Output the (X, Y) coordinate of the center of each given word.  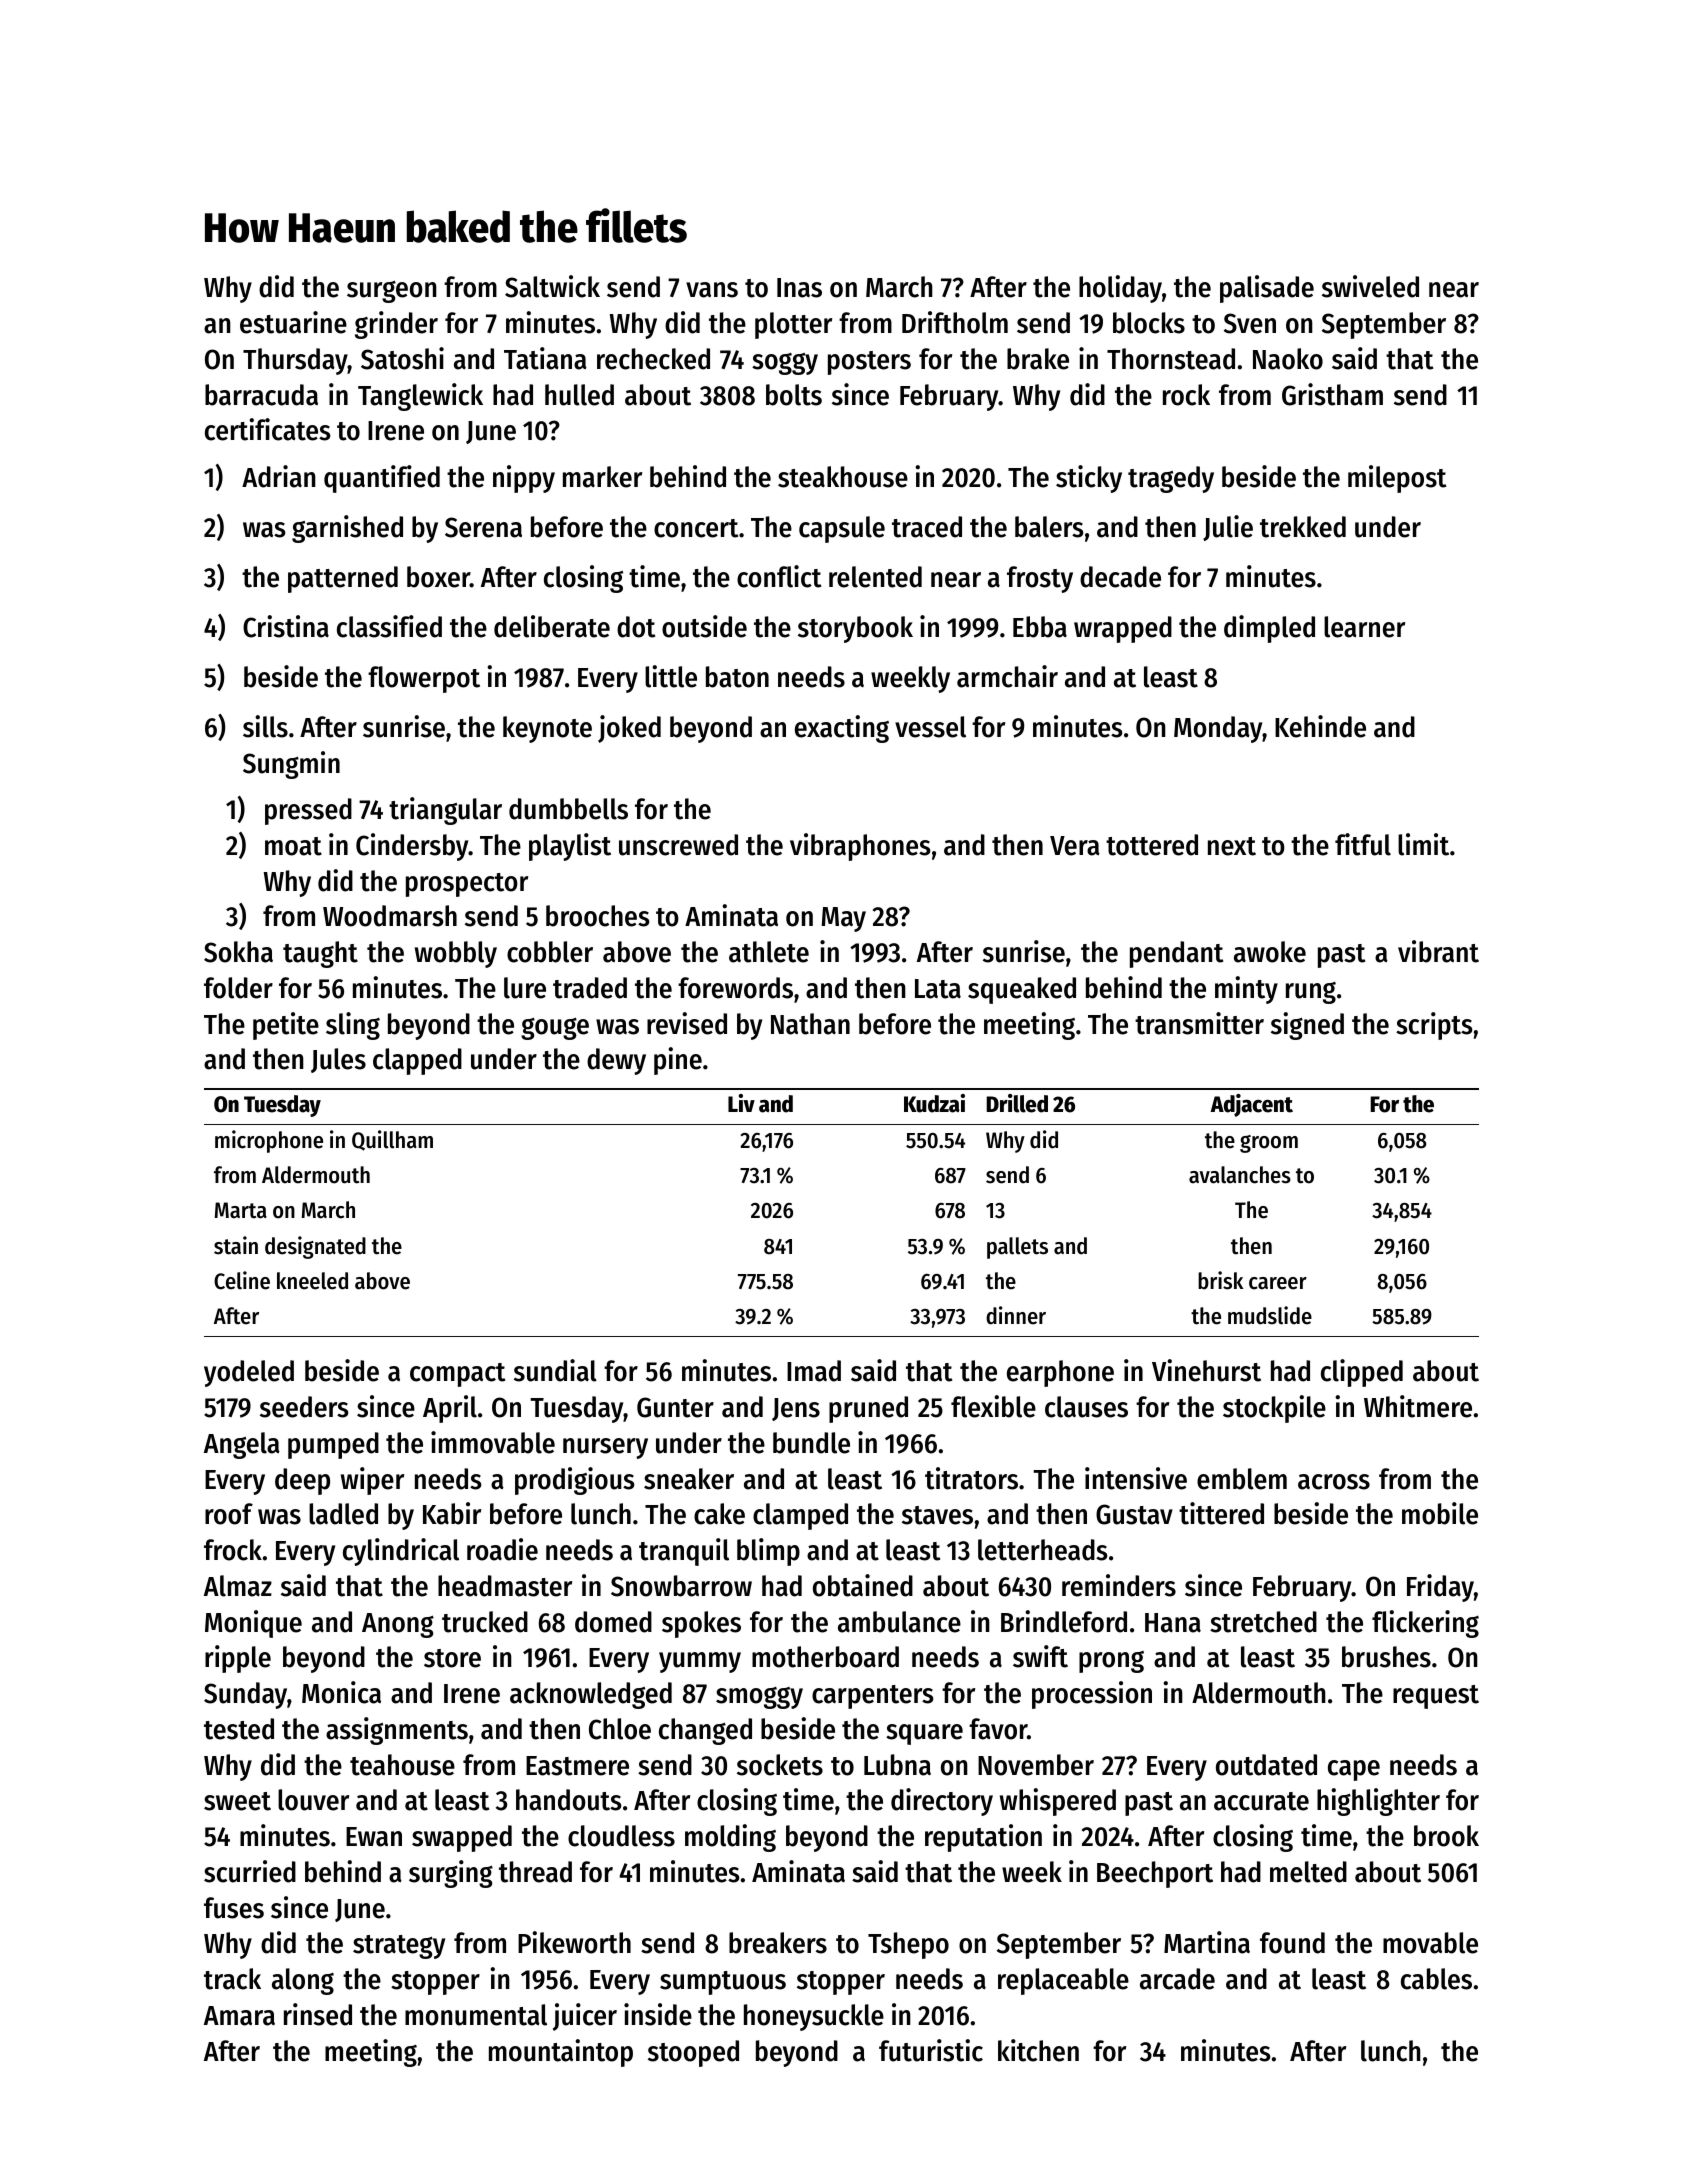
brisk (1220, 1280)
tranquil (684, 1552)
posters (869, 363)
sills (265, 726)
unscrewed (678, 845)
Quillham (392, 1140)
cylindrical (401, 1552)
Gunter (675, 1407)
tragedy (1171, 479)
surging (451, 1874)
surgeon (392, 291)
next (1232, 846)
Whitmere (1418, 1406)
